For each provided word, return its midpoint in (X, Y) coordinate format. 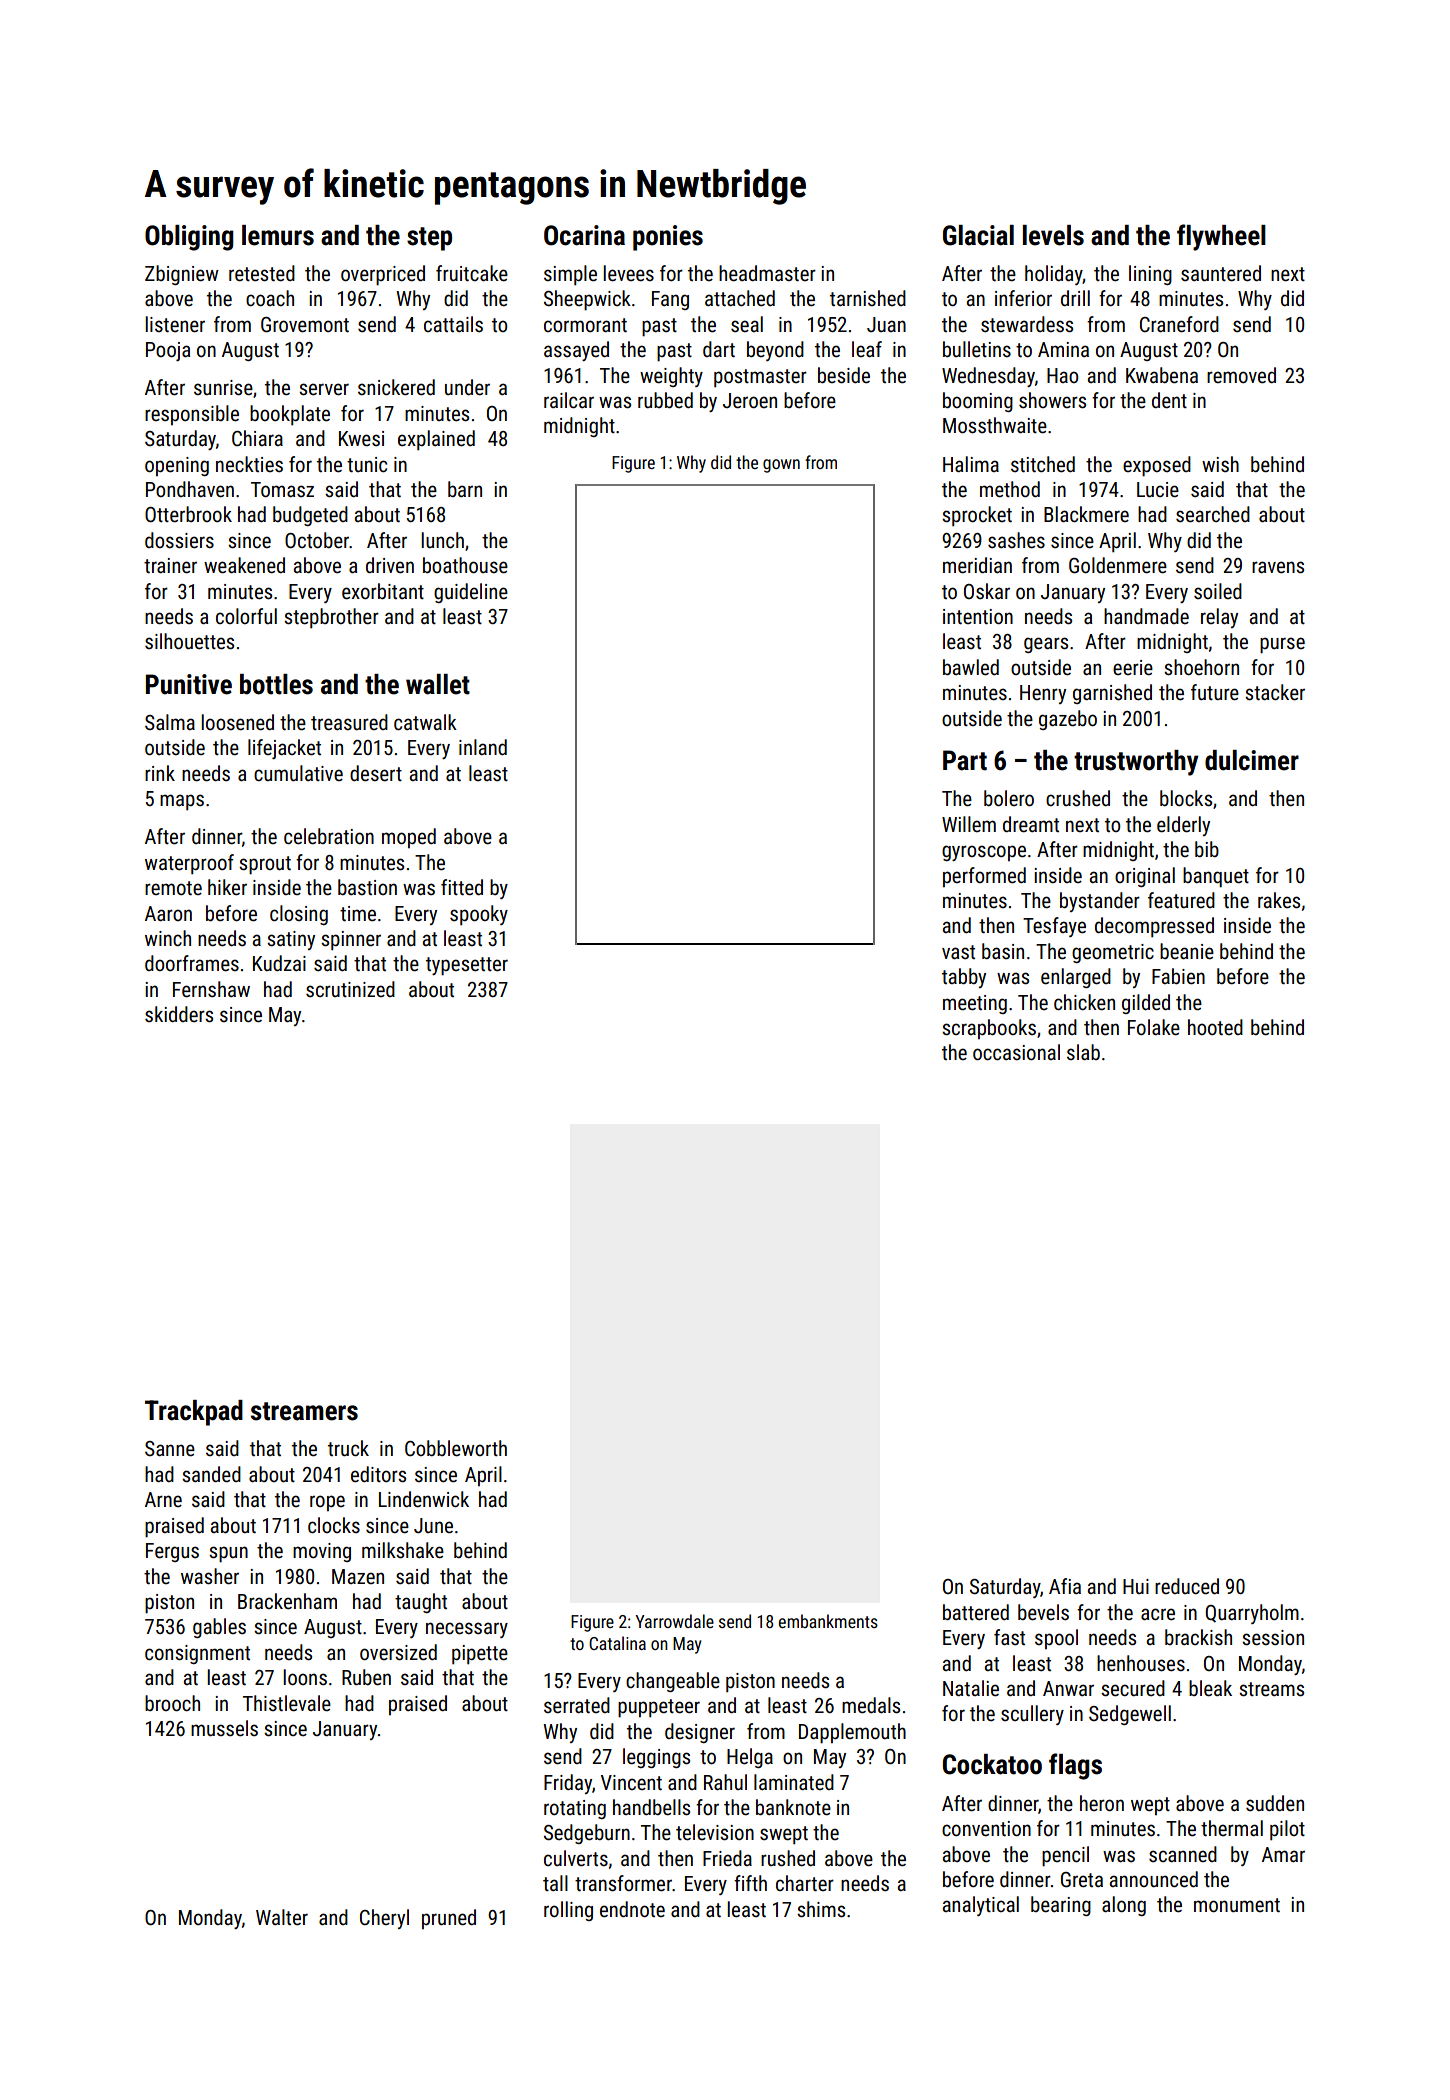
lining (1150, 275)
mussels (224, 1728)
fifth (750, 1883)
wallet (438, 684)
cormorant (585, 325)
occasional (1016, 1052)
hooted (1215, 1027)
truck (348, 1448)
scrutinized (350, 989)
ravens (1278, 567)
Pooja (168, 351)
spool (1056, 1639)
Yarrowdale (674, 1621)
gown (781, 466)
